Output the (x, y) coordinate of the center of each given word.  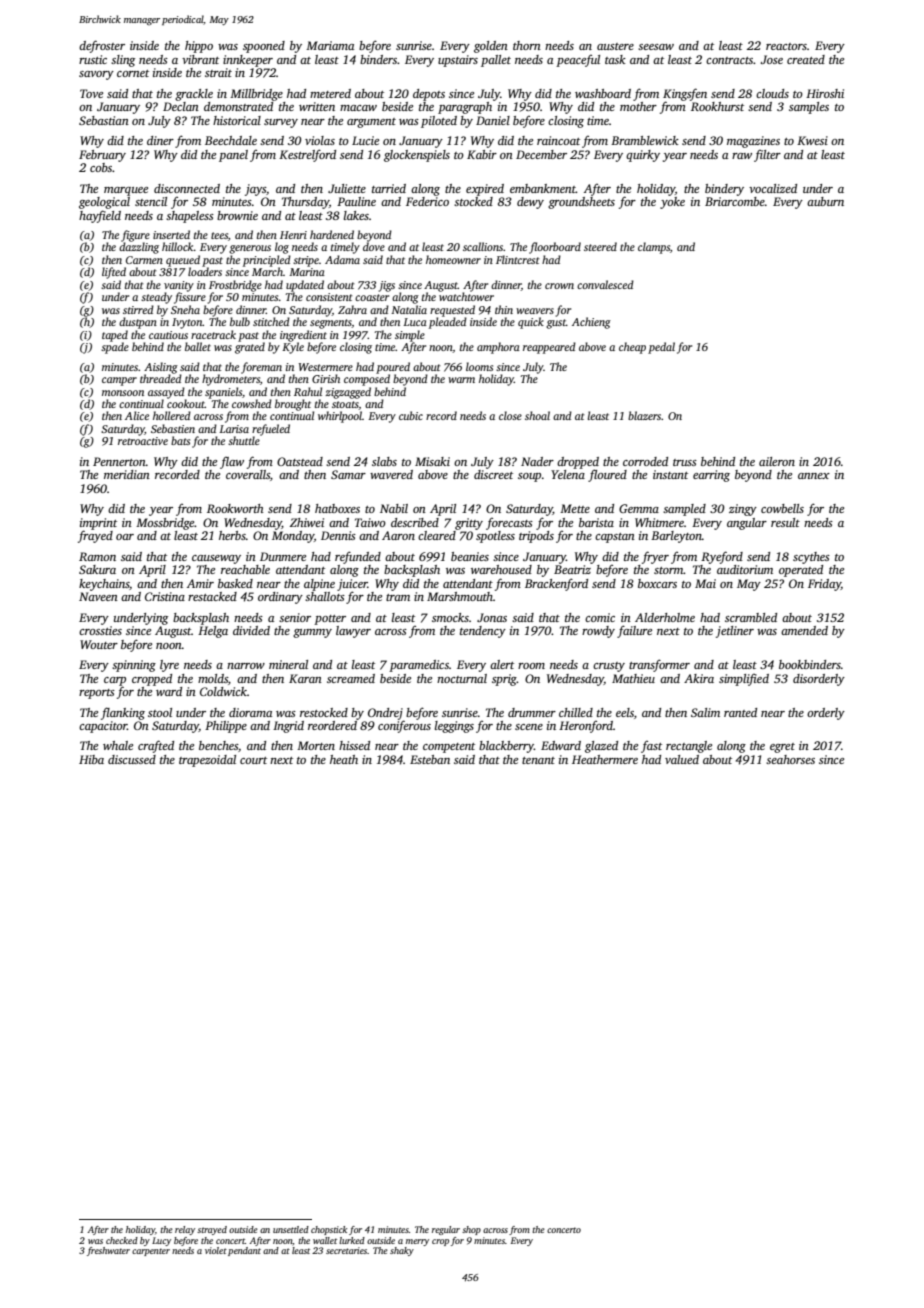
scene (529, 727)
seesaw (656, 47)
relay (185, 1230)
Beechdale (231, 140)
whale (118, 745)
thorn (527, 45)
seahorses (790, 759)
